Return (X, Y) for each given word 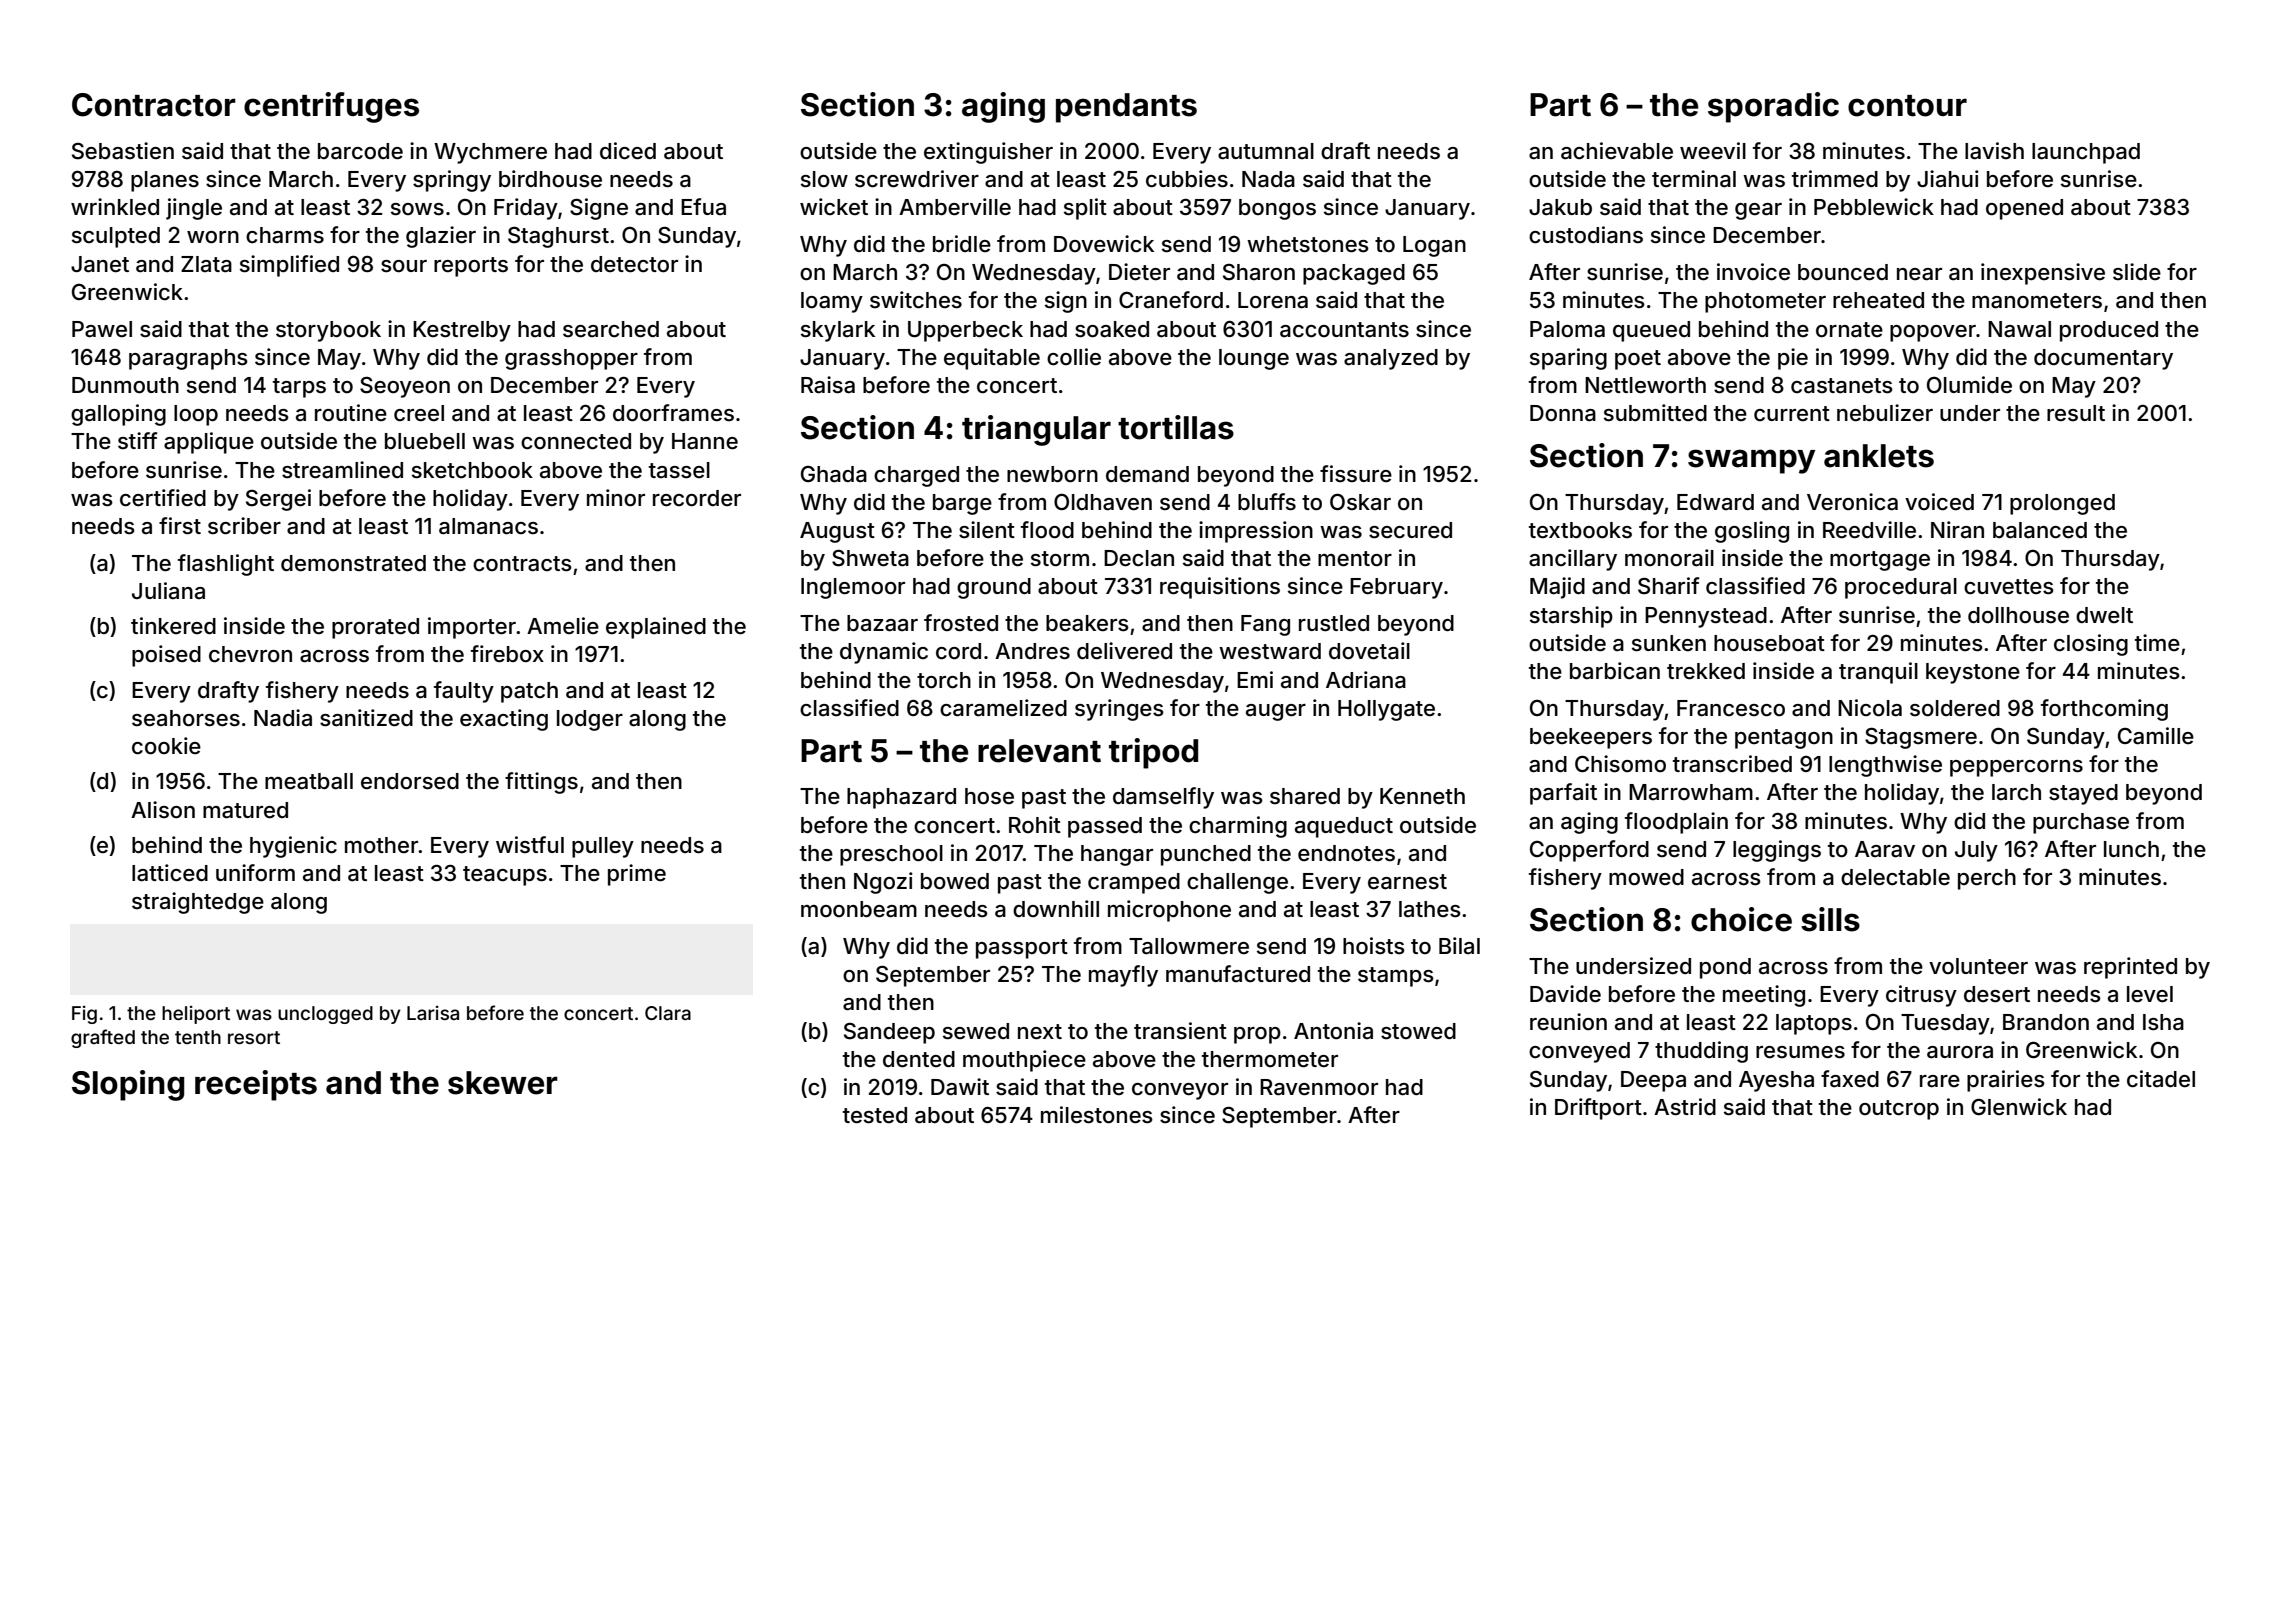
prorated (375, 628)
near (1919, 274)
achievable (1617, 151)
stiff (137, 440)
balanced (2040, 530)
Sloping (128, 1085)
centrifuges (331, 107)
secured (1410, 530)
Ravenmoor (1319, 1087)
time (2157, 642)
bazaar (882, 623)
